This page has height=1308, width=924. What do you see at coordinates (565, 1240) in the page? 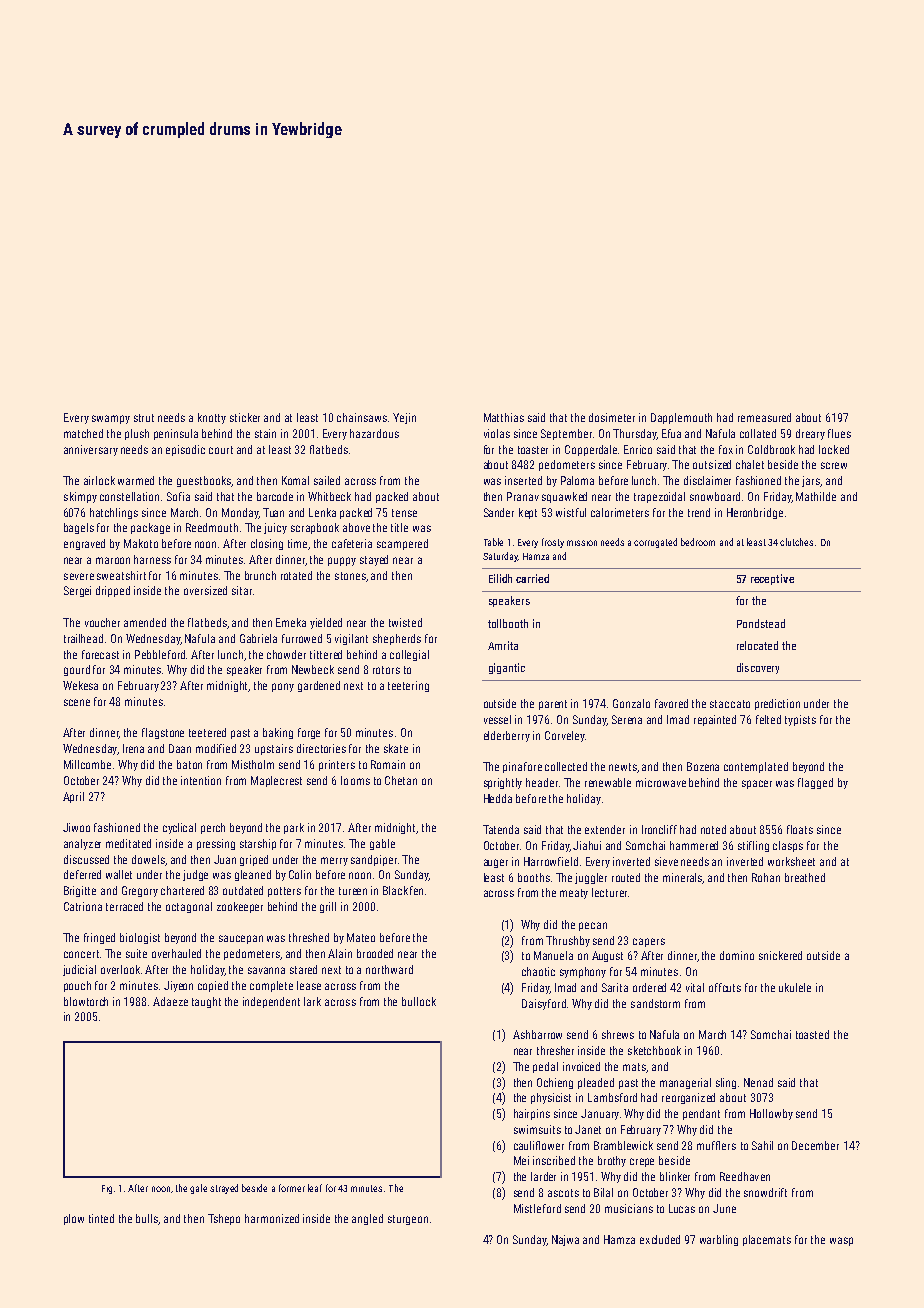
I see `Najwa` at bounding box center [565, 1240].
